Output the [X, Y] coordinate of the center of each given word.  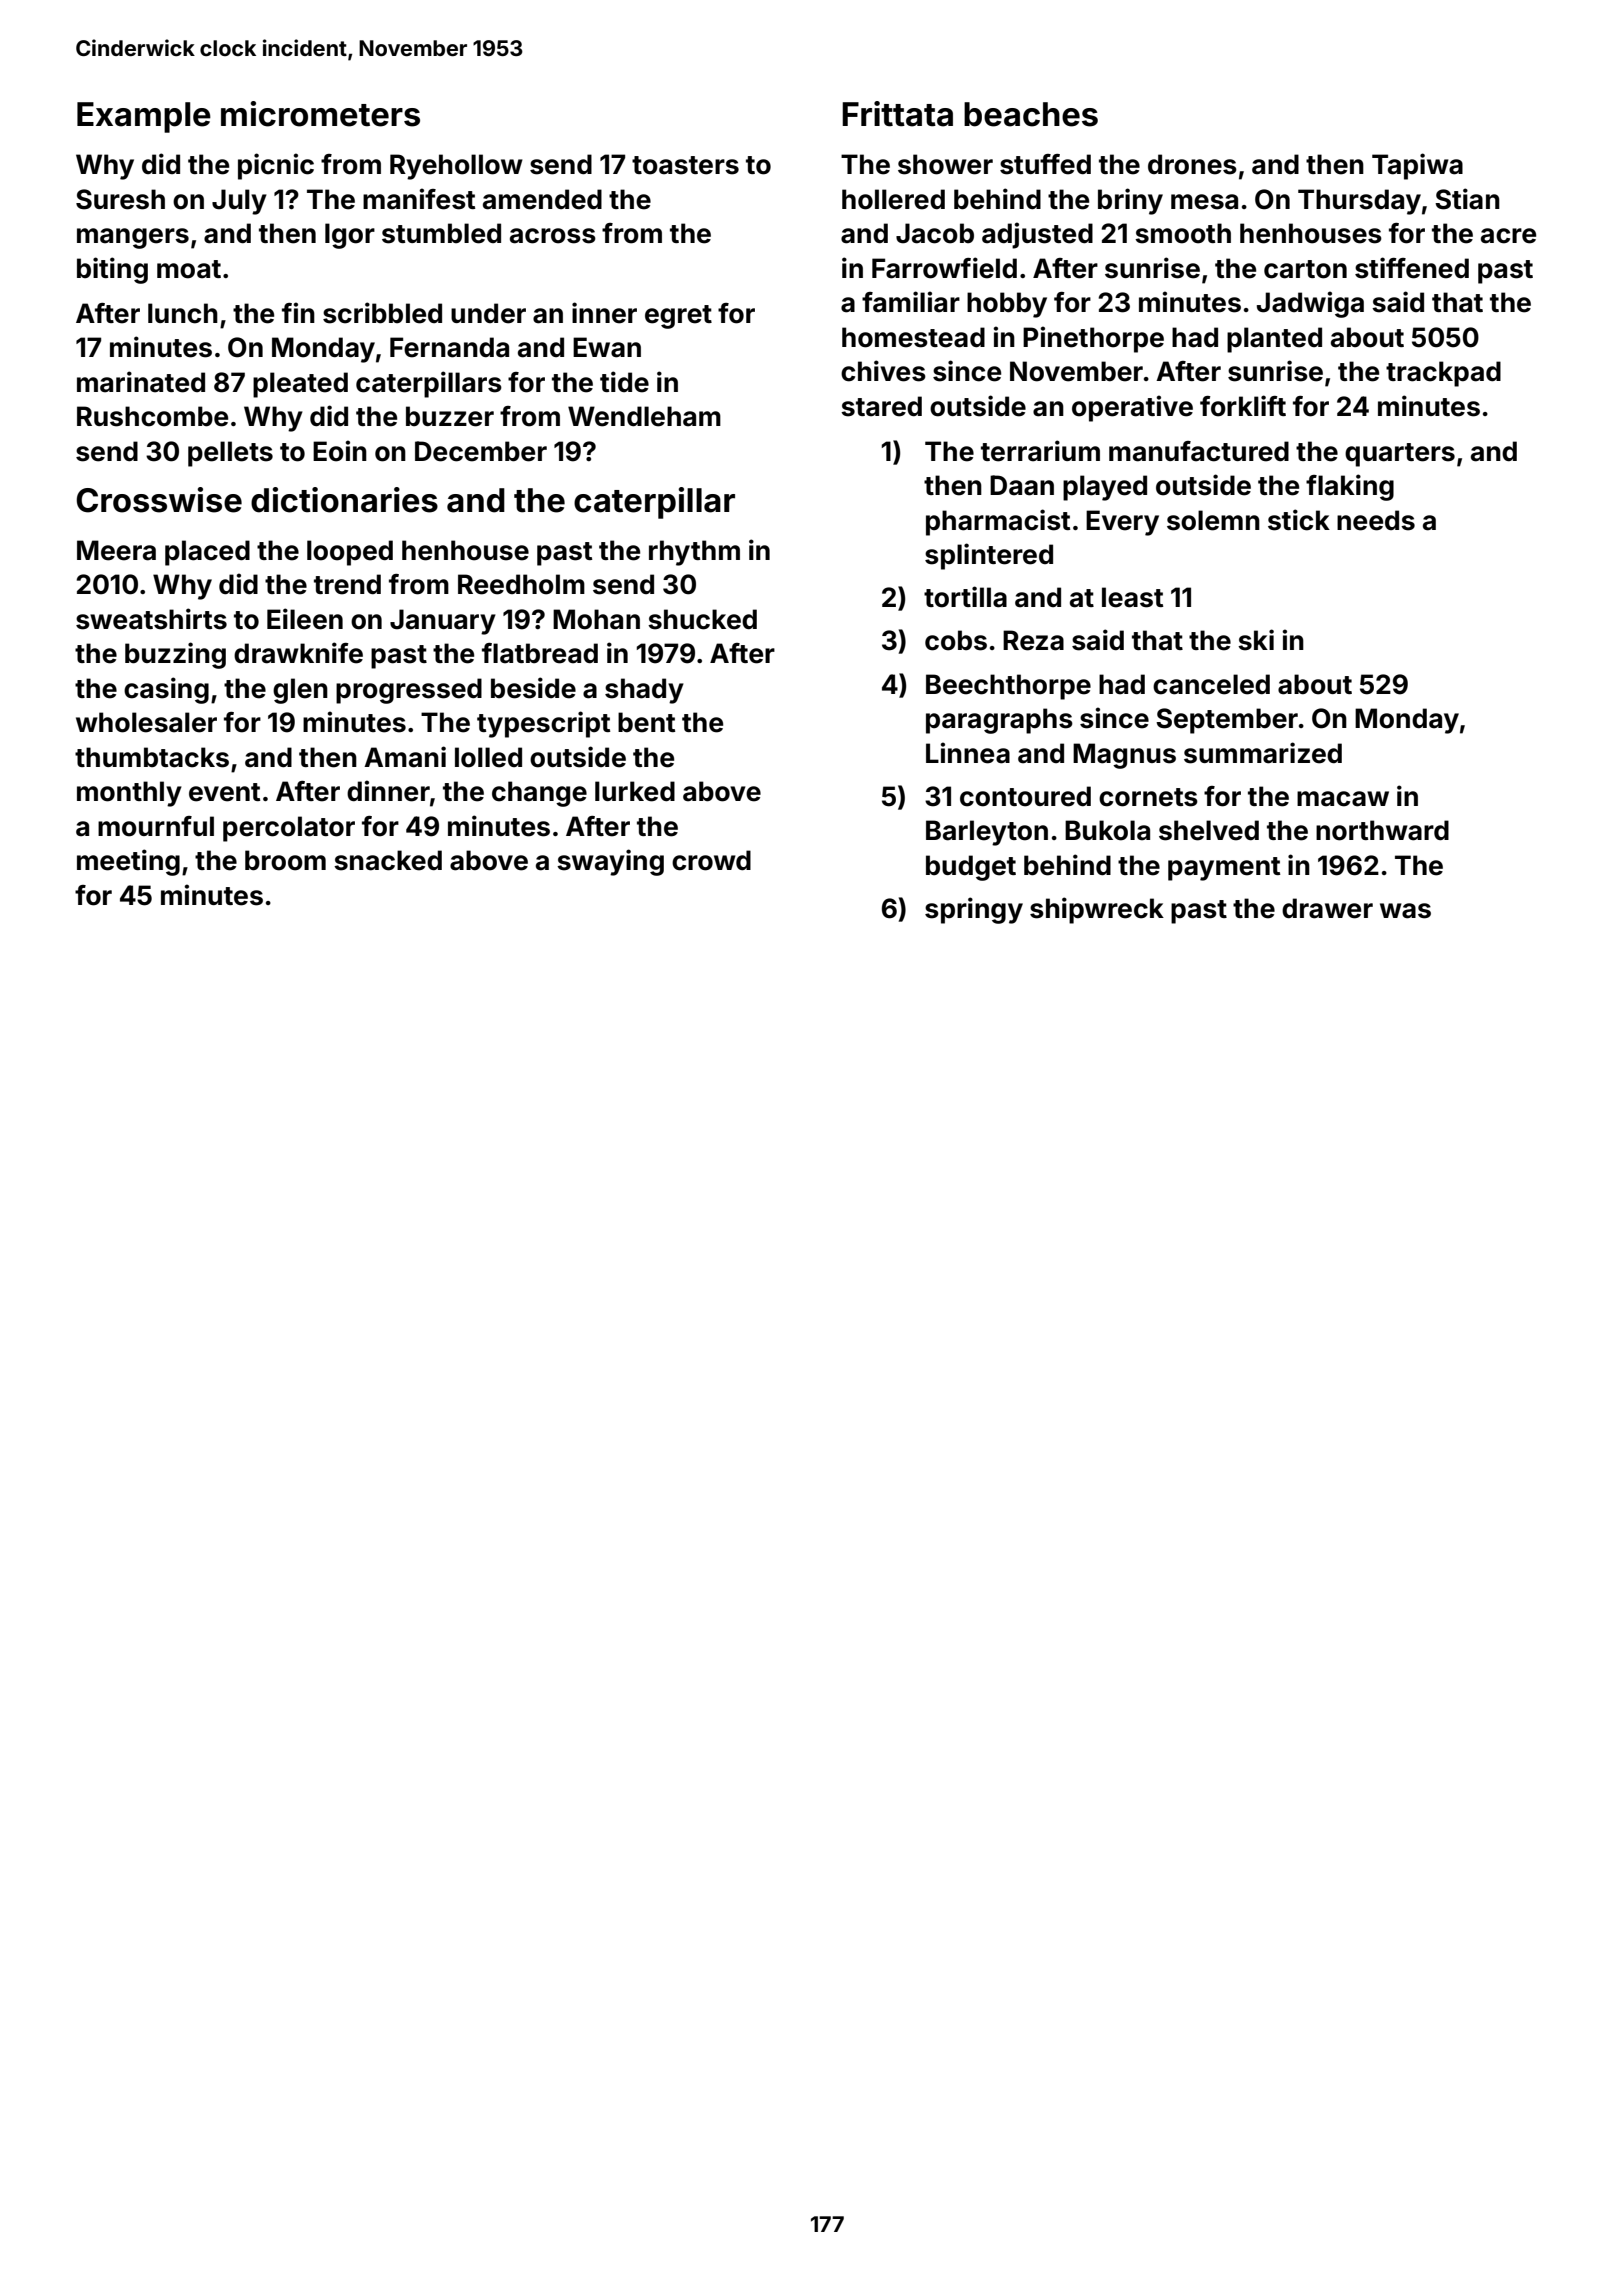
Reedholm [521, 584]
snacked [388, 860]
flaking [1350, 487]
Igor [350, 236]
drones [1192, 164]
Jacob [935, 233]
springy [974, 910]
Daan [1022, 485]
